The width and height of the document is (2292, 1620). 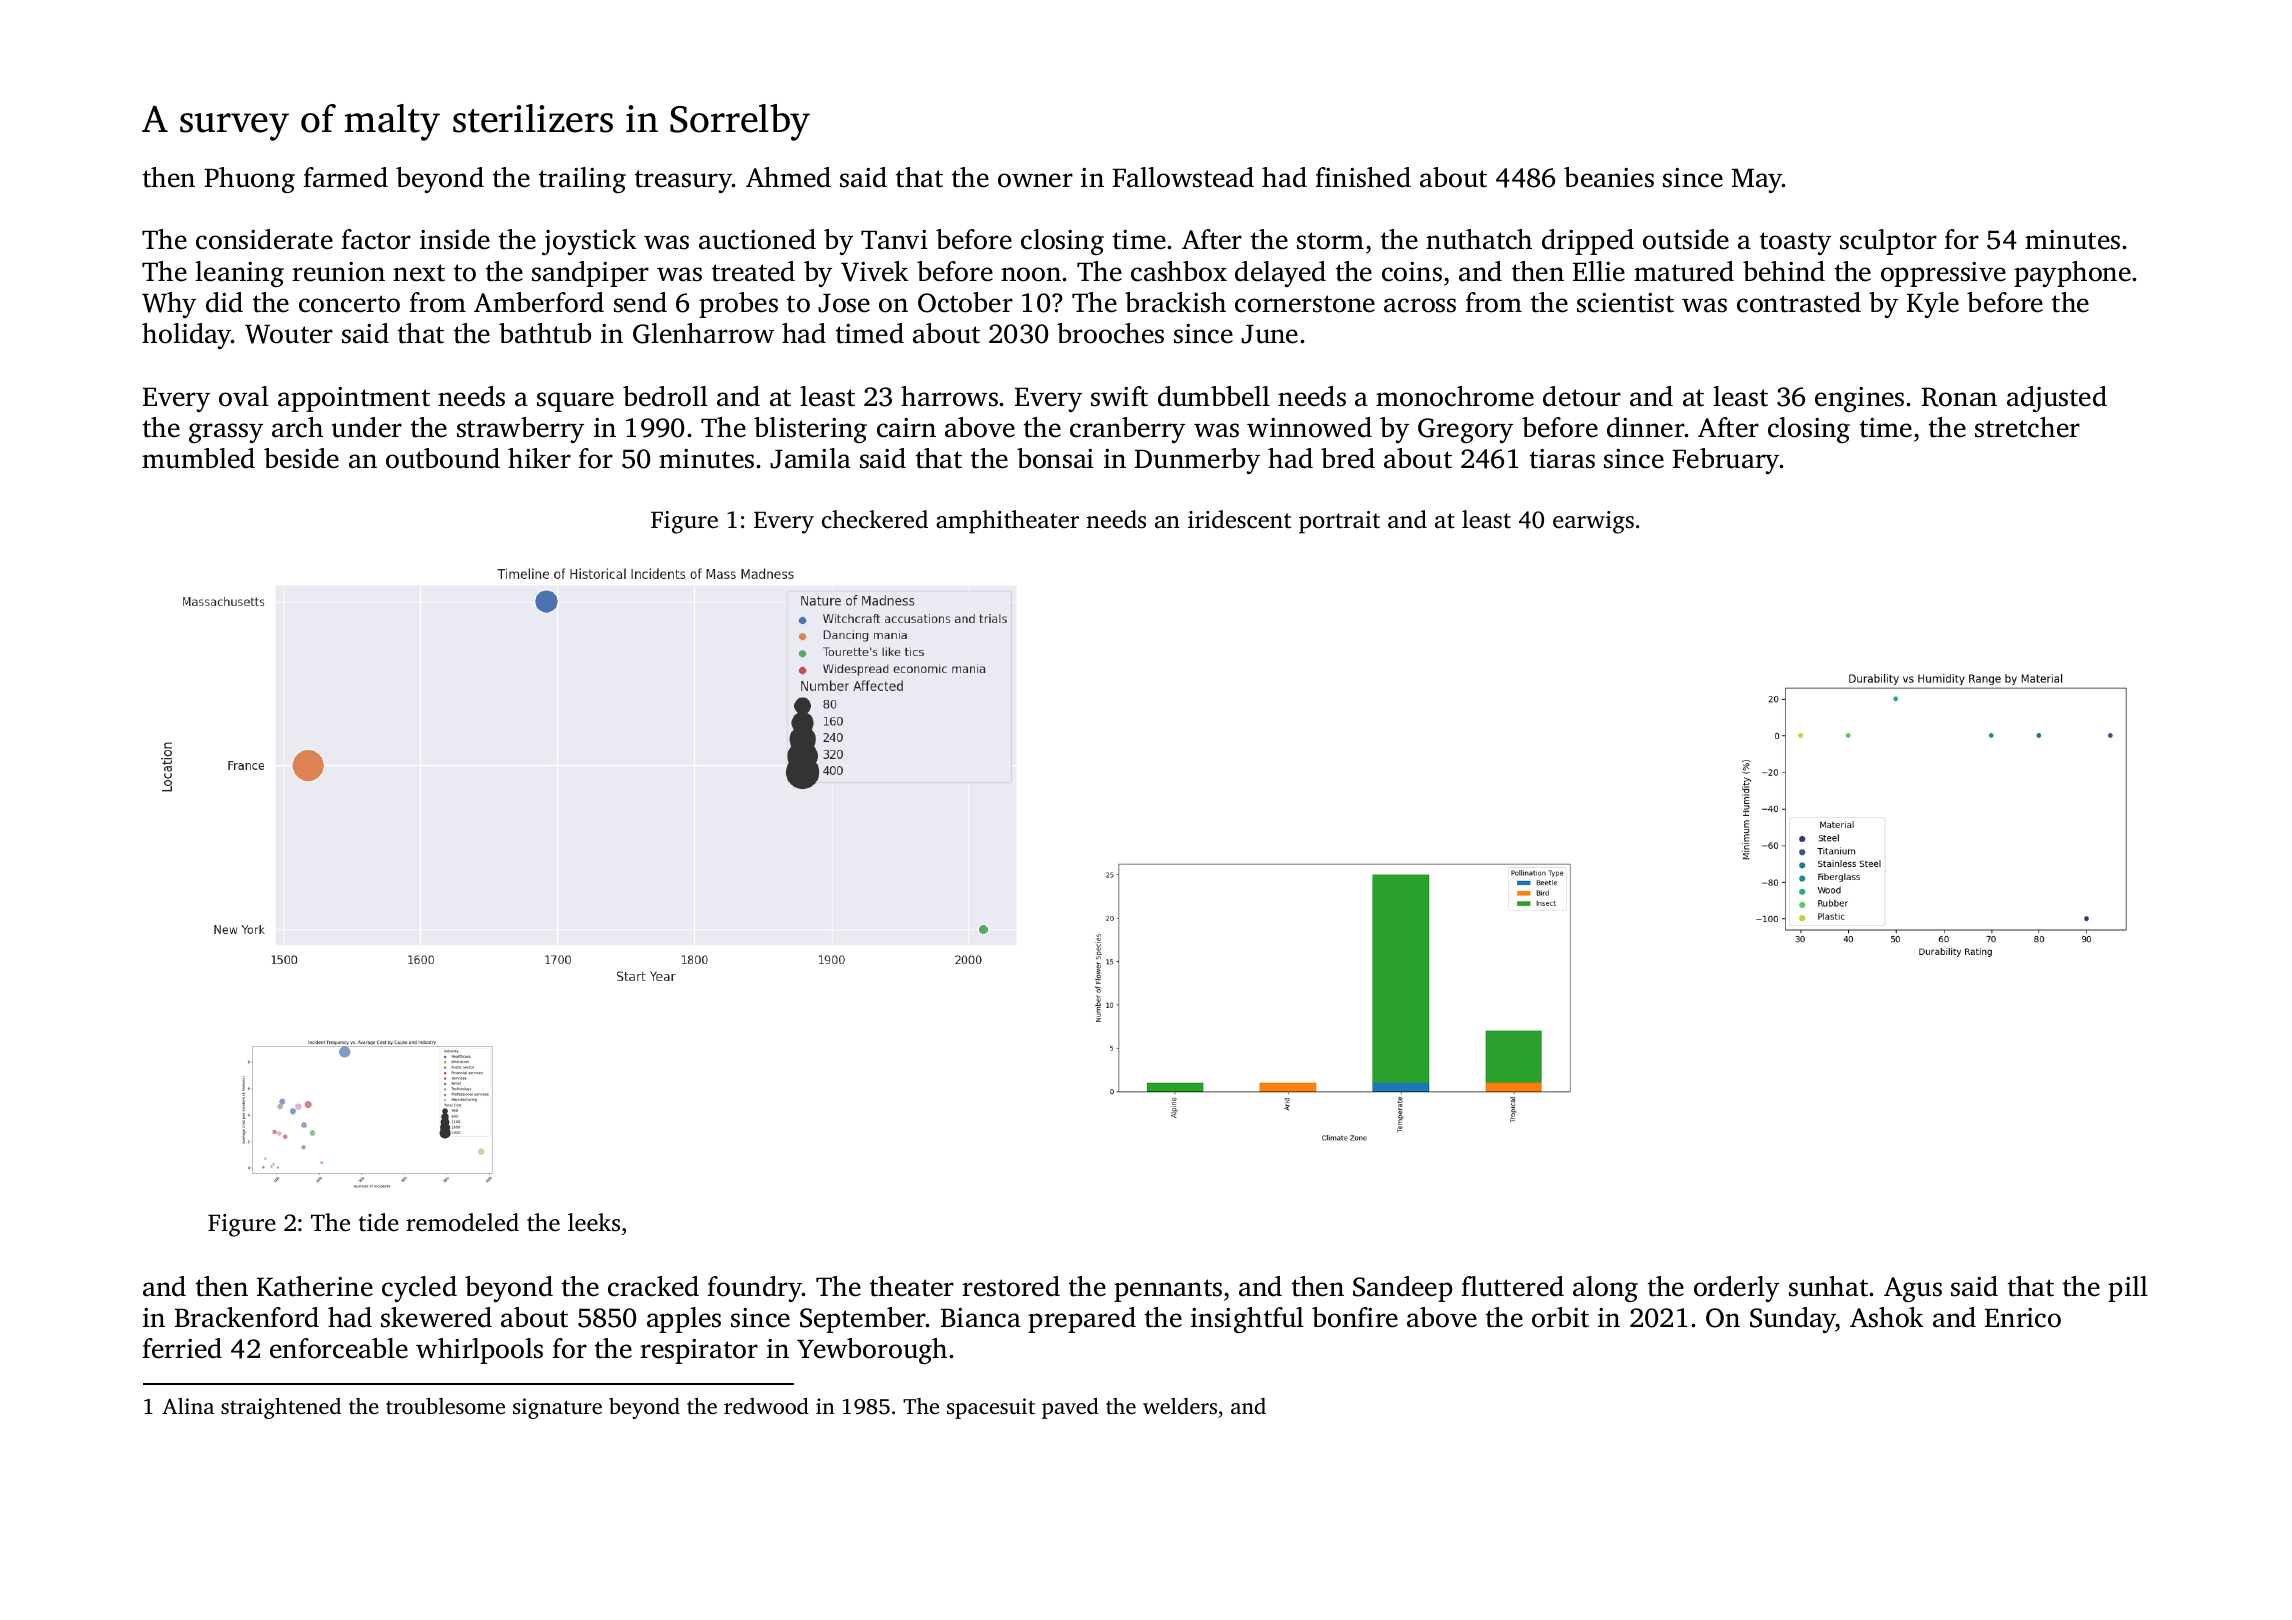 What do you see at coordinates (2027, 427) in the document?
I see `stretcher` at bounding box center [2027, 427].
